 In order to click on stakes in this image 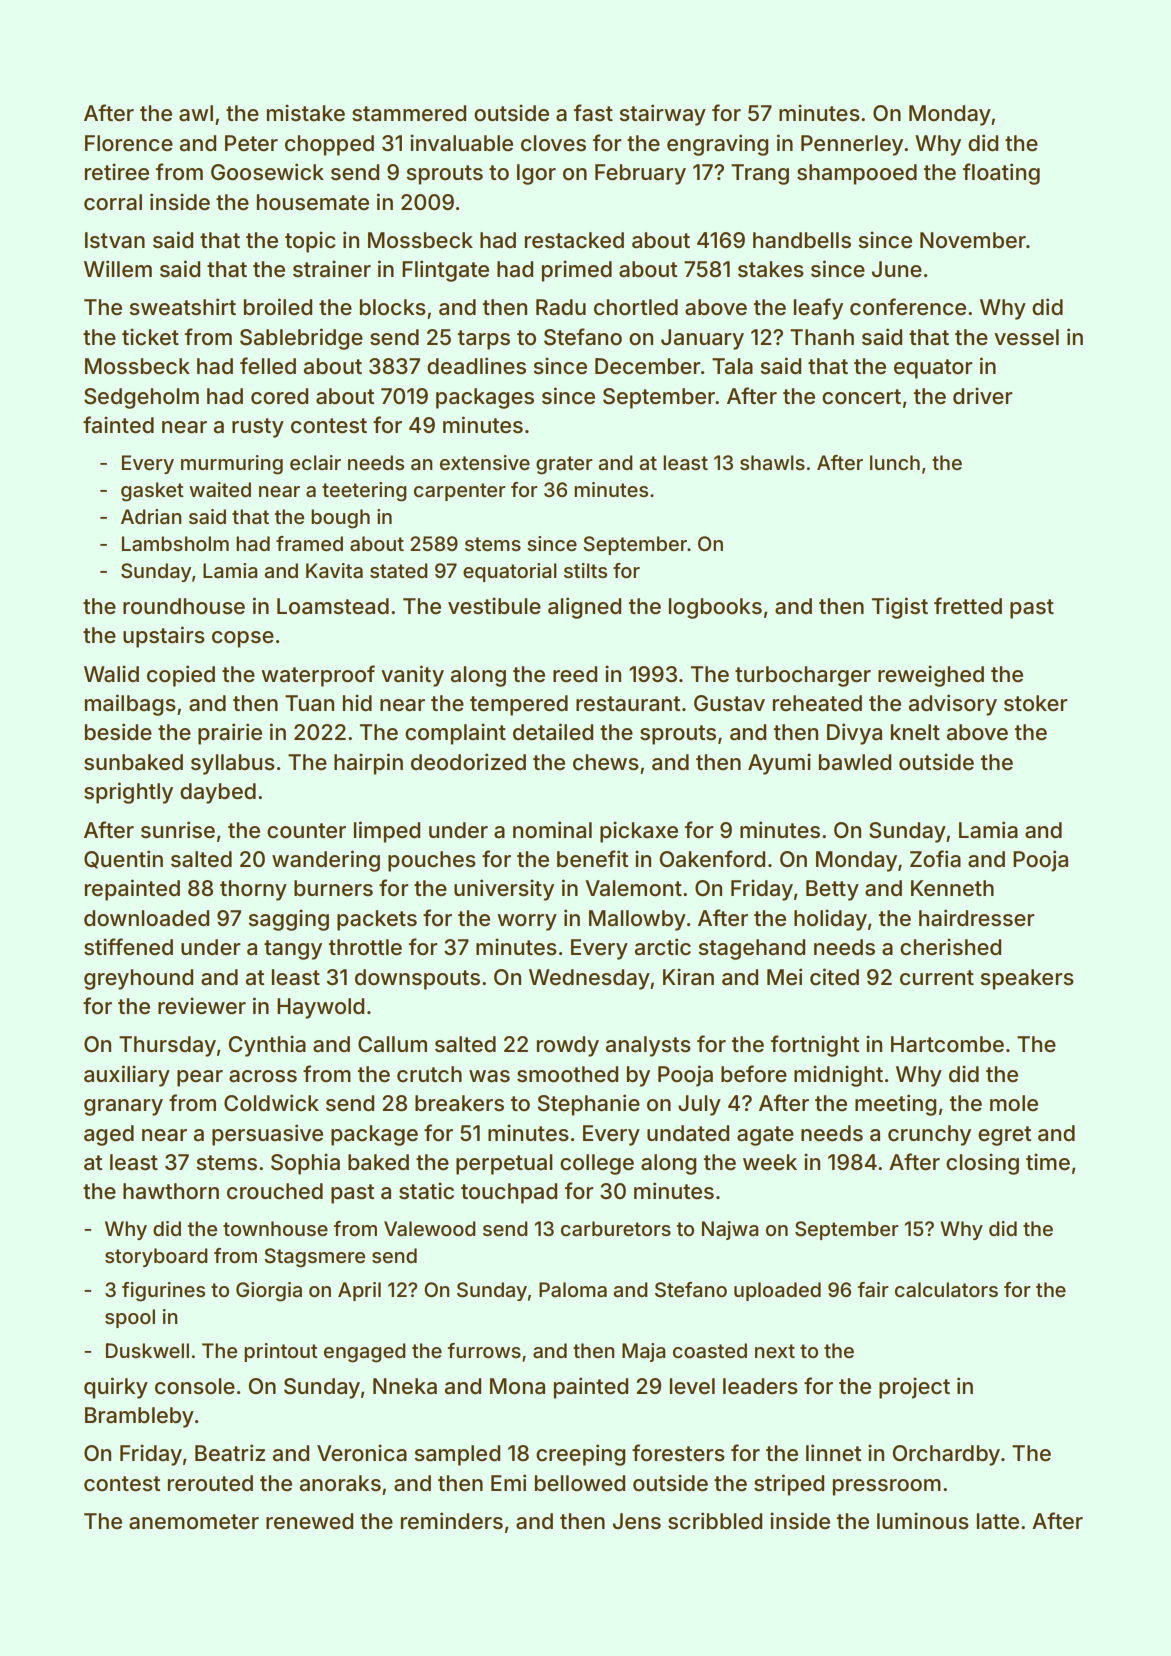, I will do `click(771, 269)`.
